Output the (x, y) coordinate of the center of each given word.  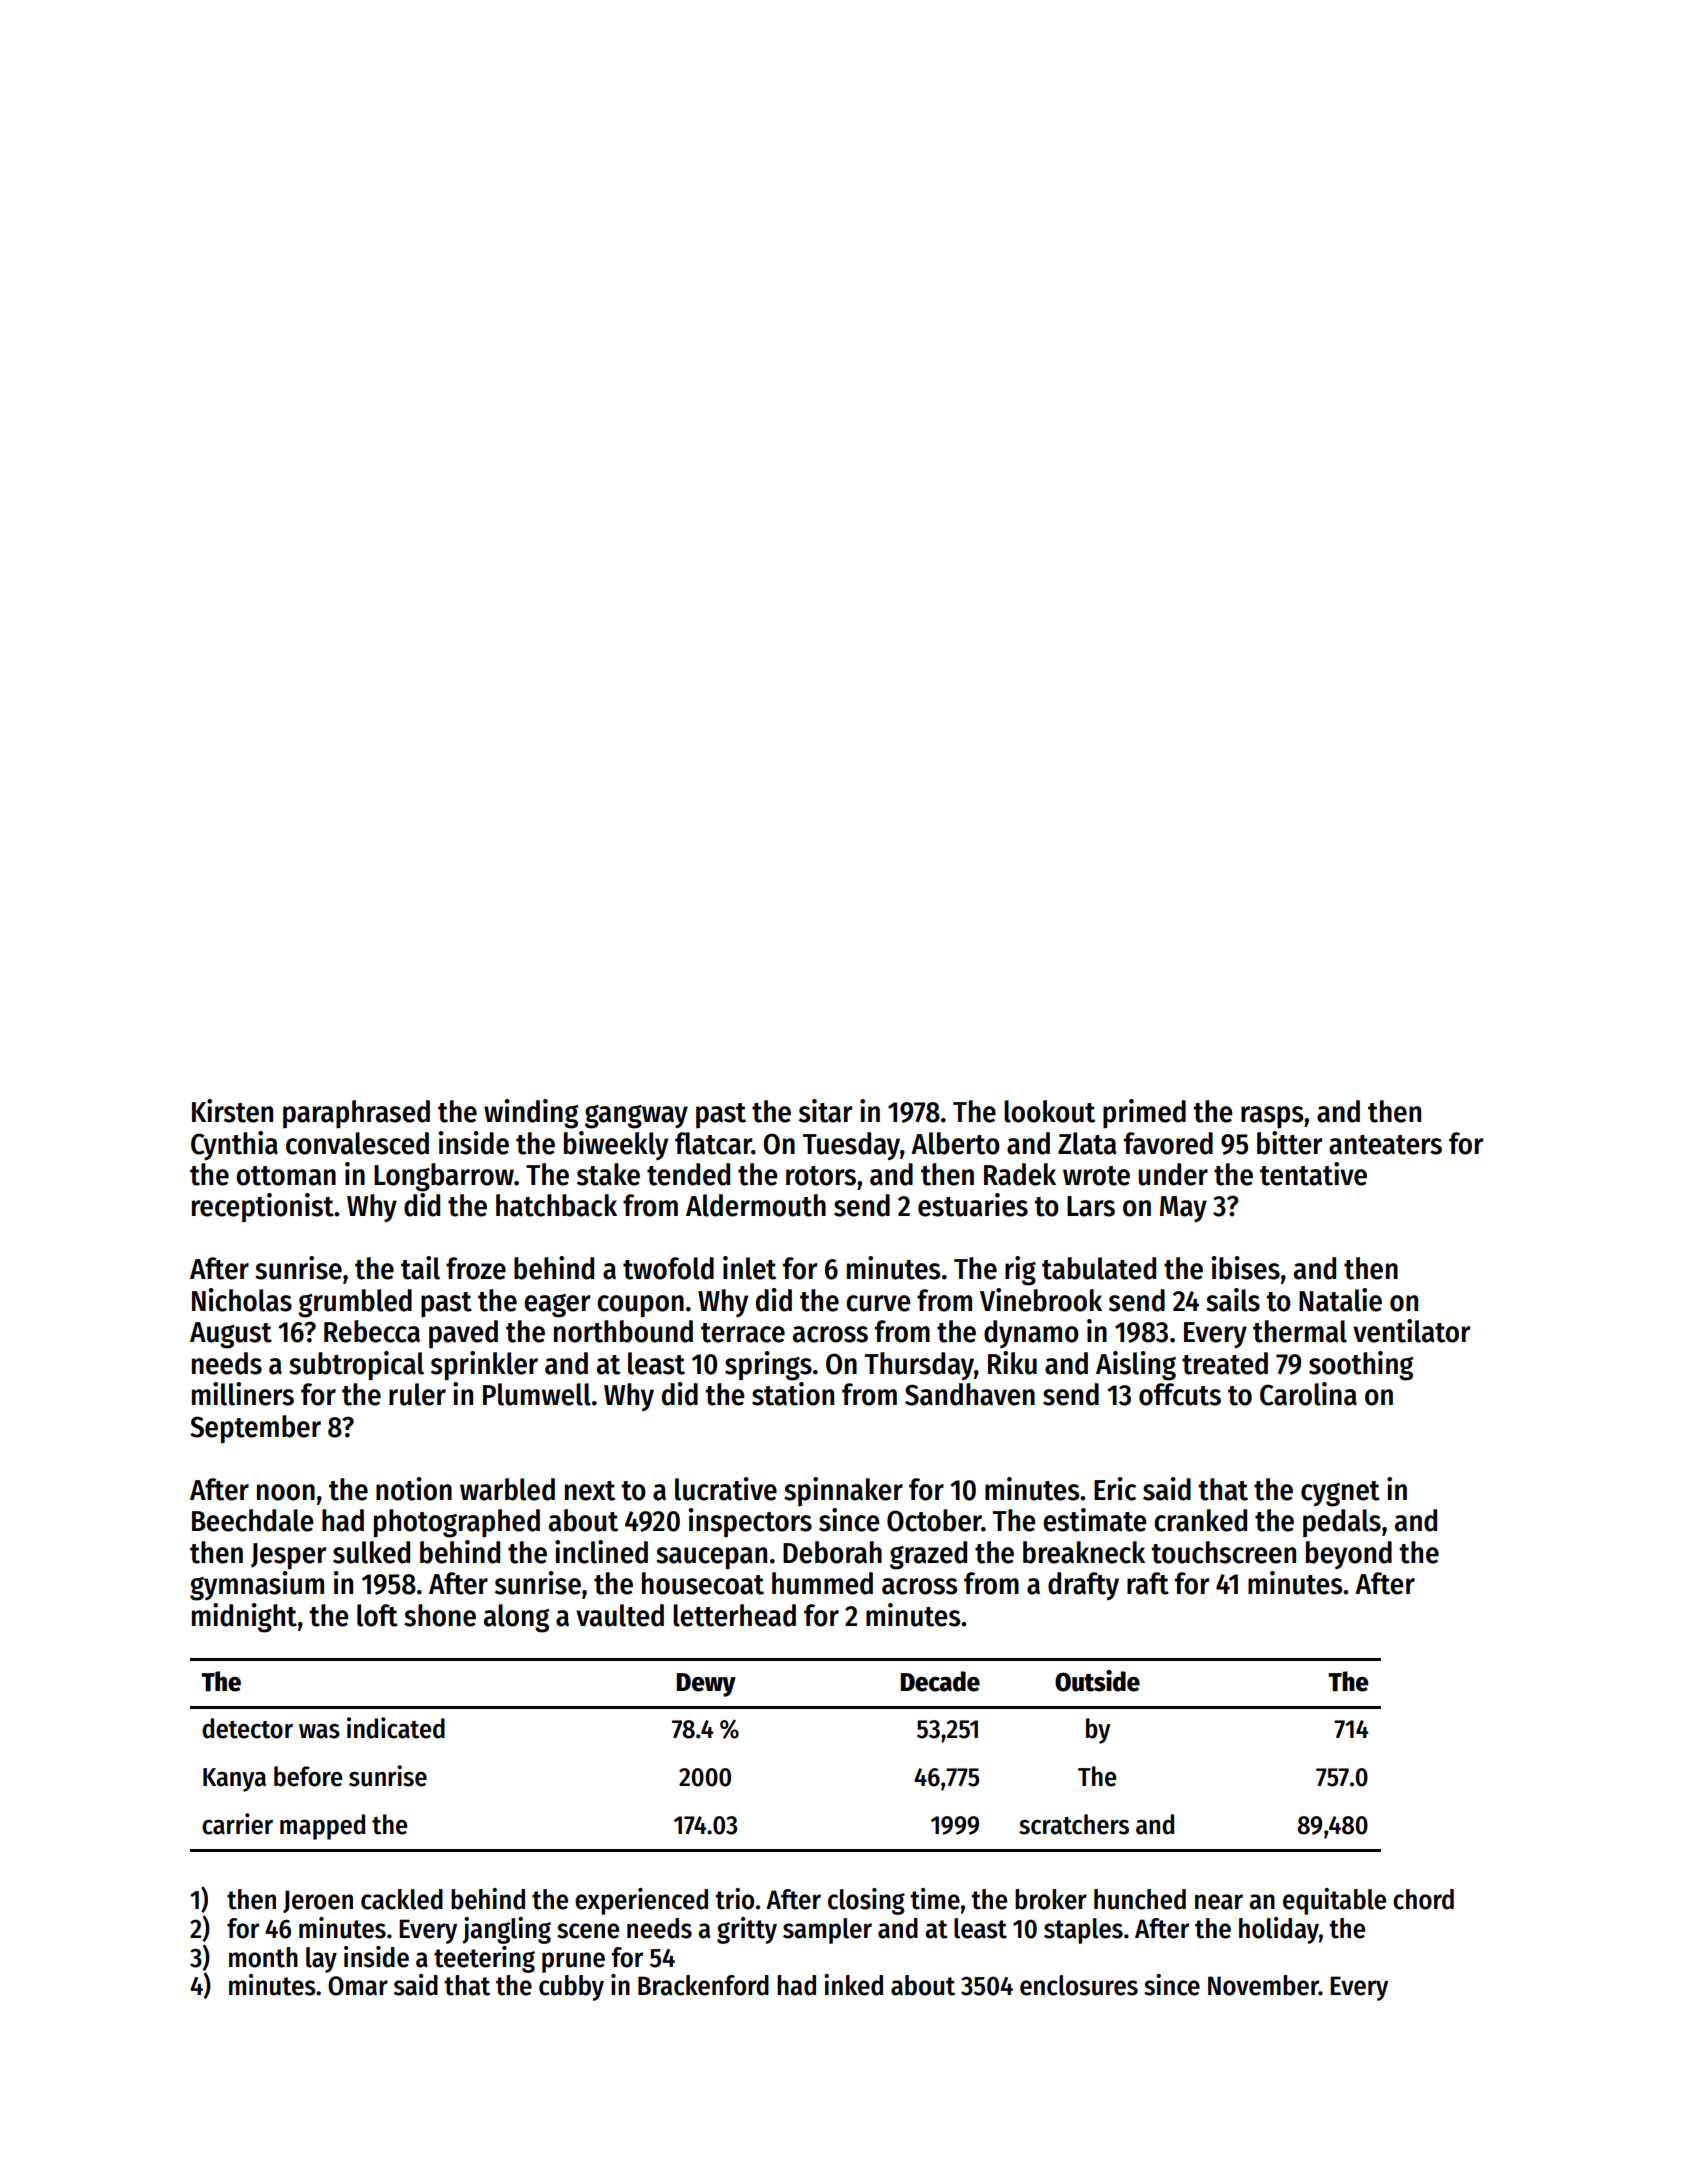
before (308, 1776)
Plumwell (537, 1394)
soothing (1361, 1366)
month (263, 1957)
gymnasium (257, 1586)
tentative (1313, 1174)
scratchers (1074, 1824)
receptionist (263, 1207)
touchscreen (1223, 1552)
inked (853, 1985)
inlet (749, 1268)
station (793, 1394)
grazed (928, 1555)
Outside (1097, 1681)
